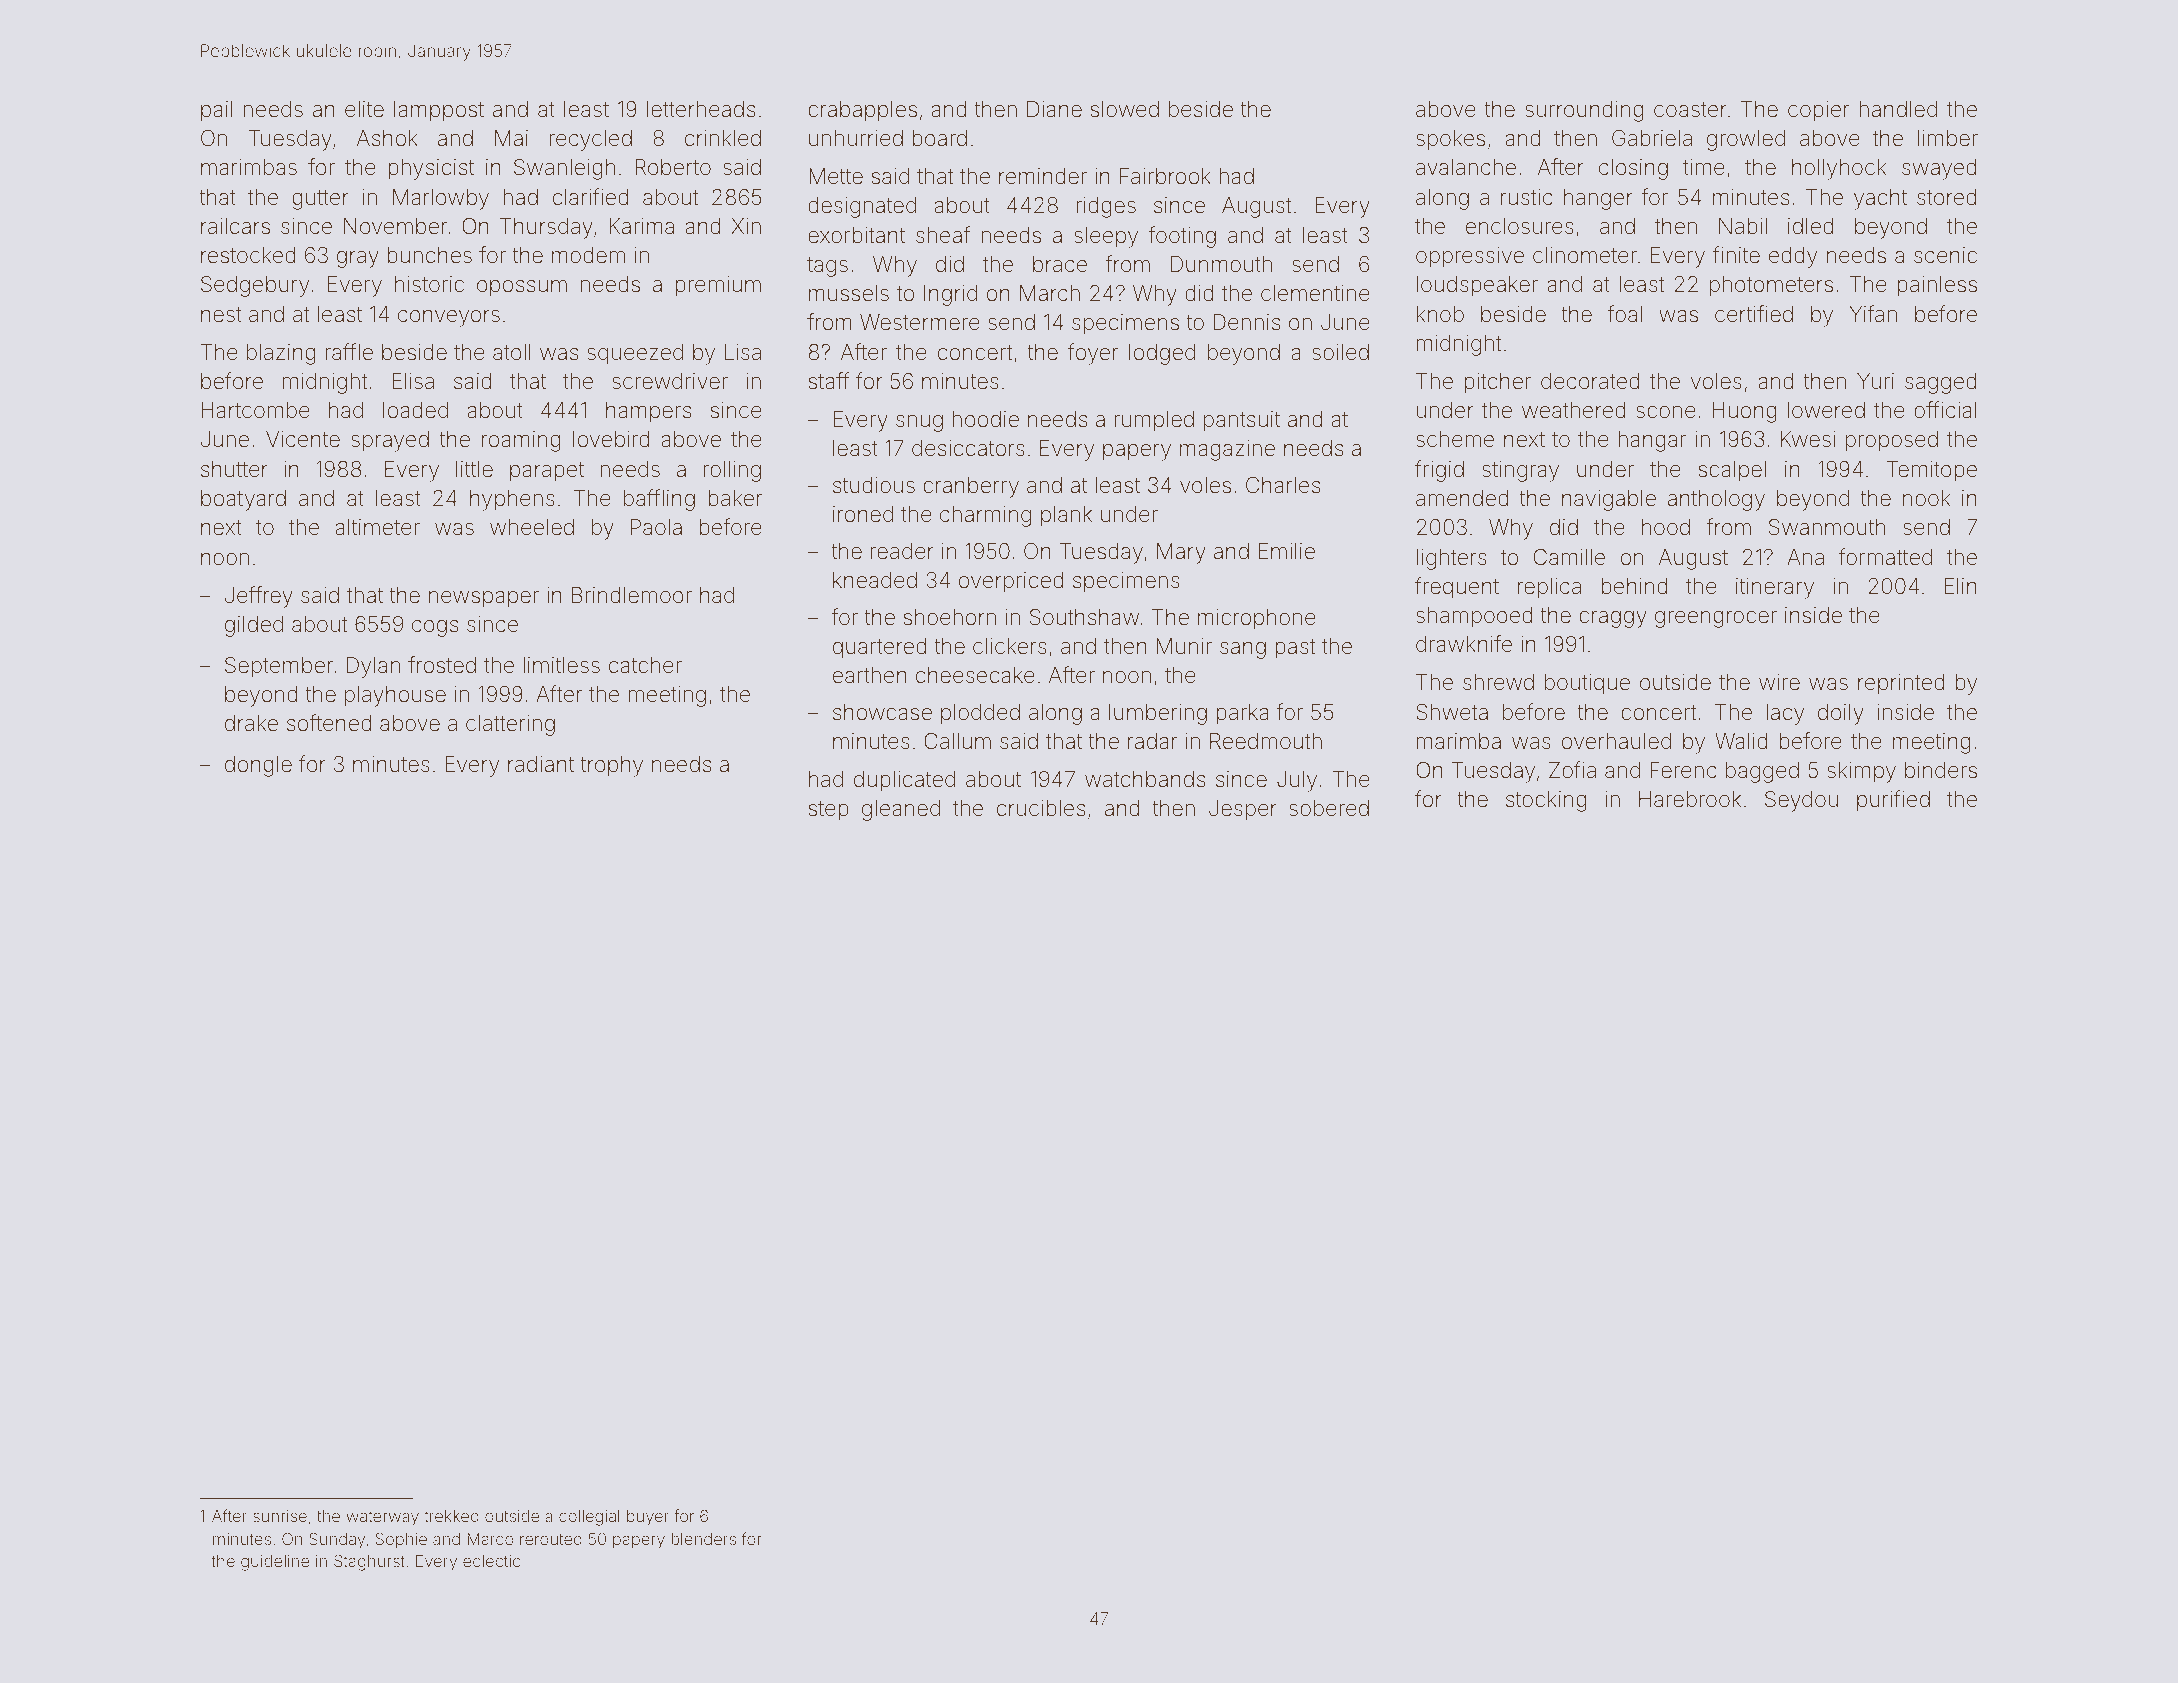  I want to click on blenders, so click(703, 1539).
